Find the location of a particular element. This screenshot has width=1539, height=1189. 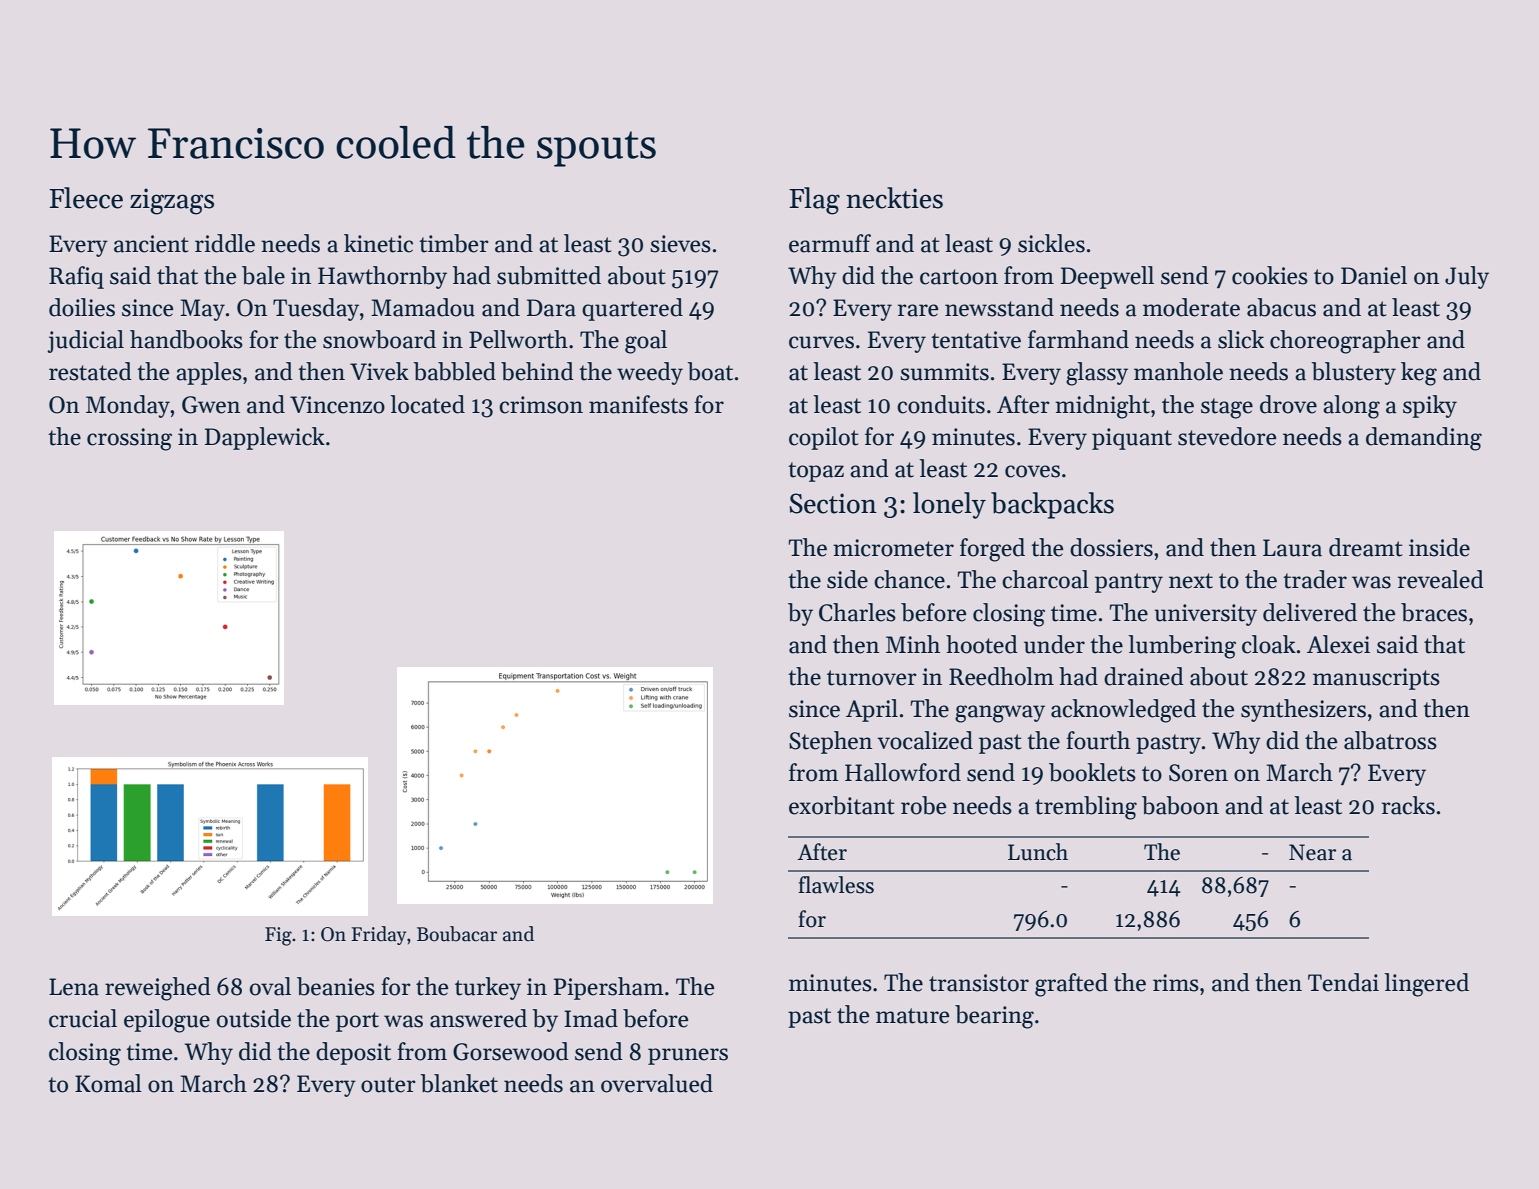

Daniel is located at coordinates (1374, 275).
